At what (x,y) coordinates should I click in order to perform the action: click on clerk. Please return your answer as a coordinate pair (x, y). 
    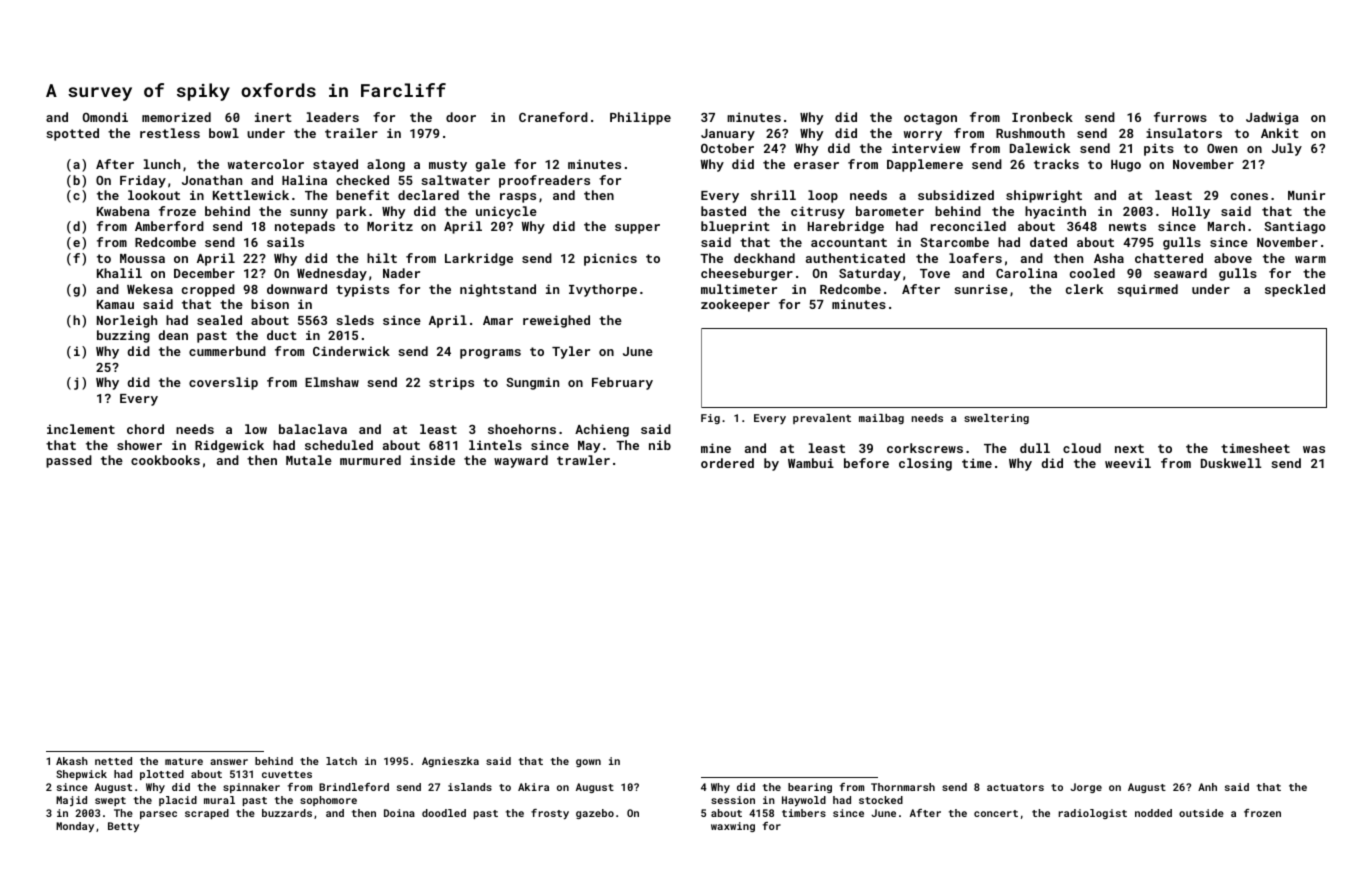
    Looking at the image, I should click on (1084, 289).
